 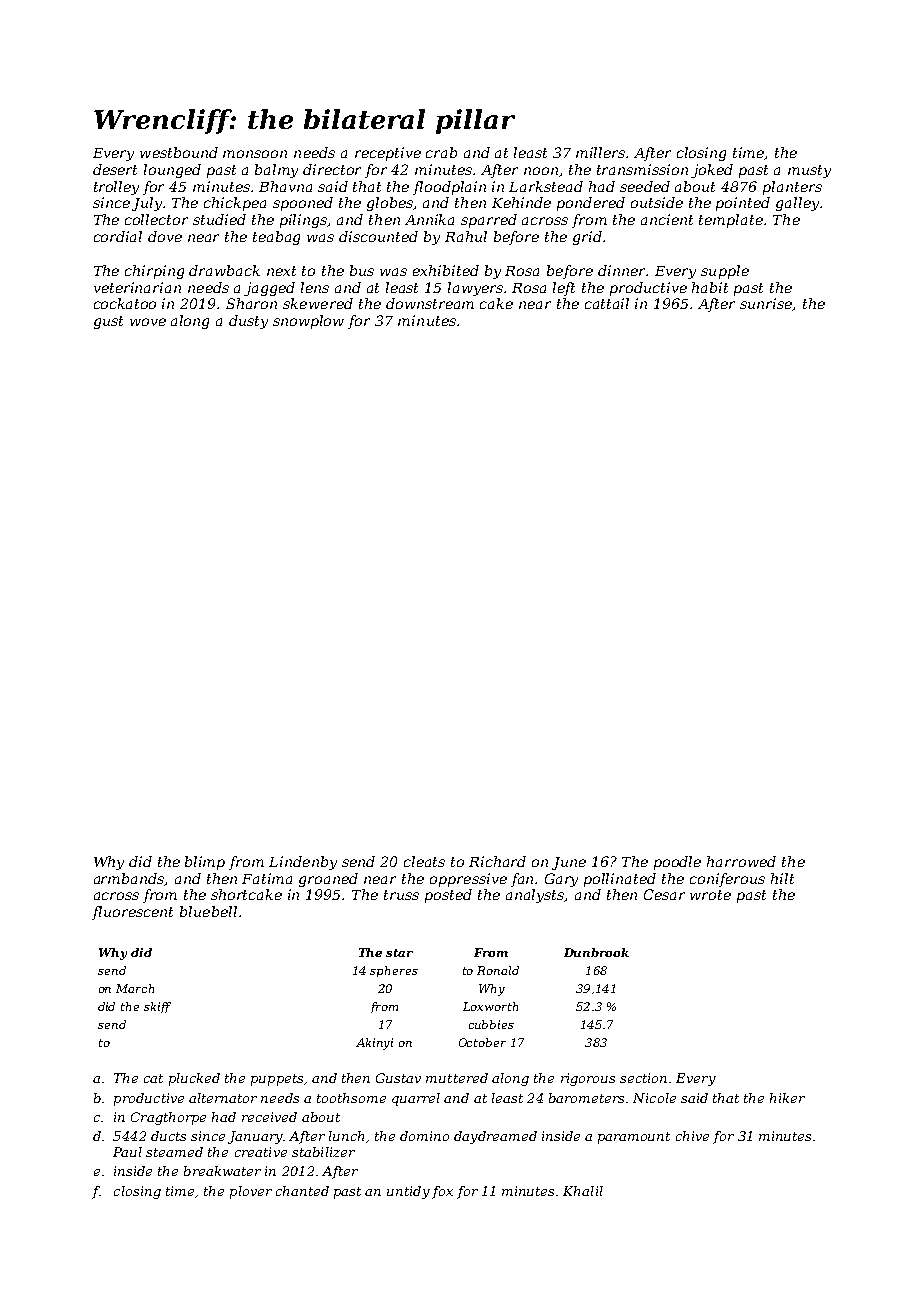 I want to click on Kehinde, so click(x=521, y=202).
